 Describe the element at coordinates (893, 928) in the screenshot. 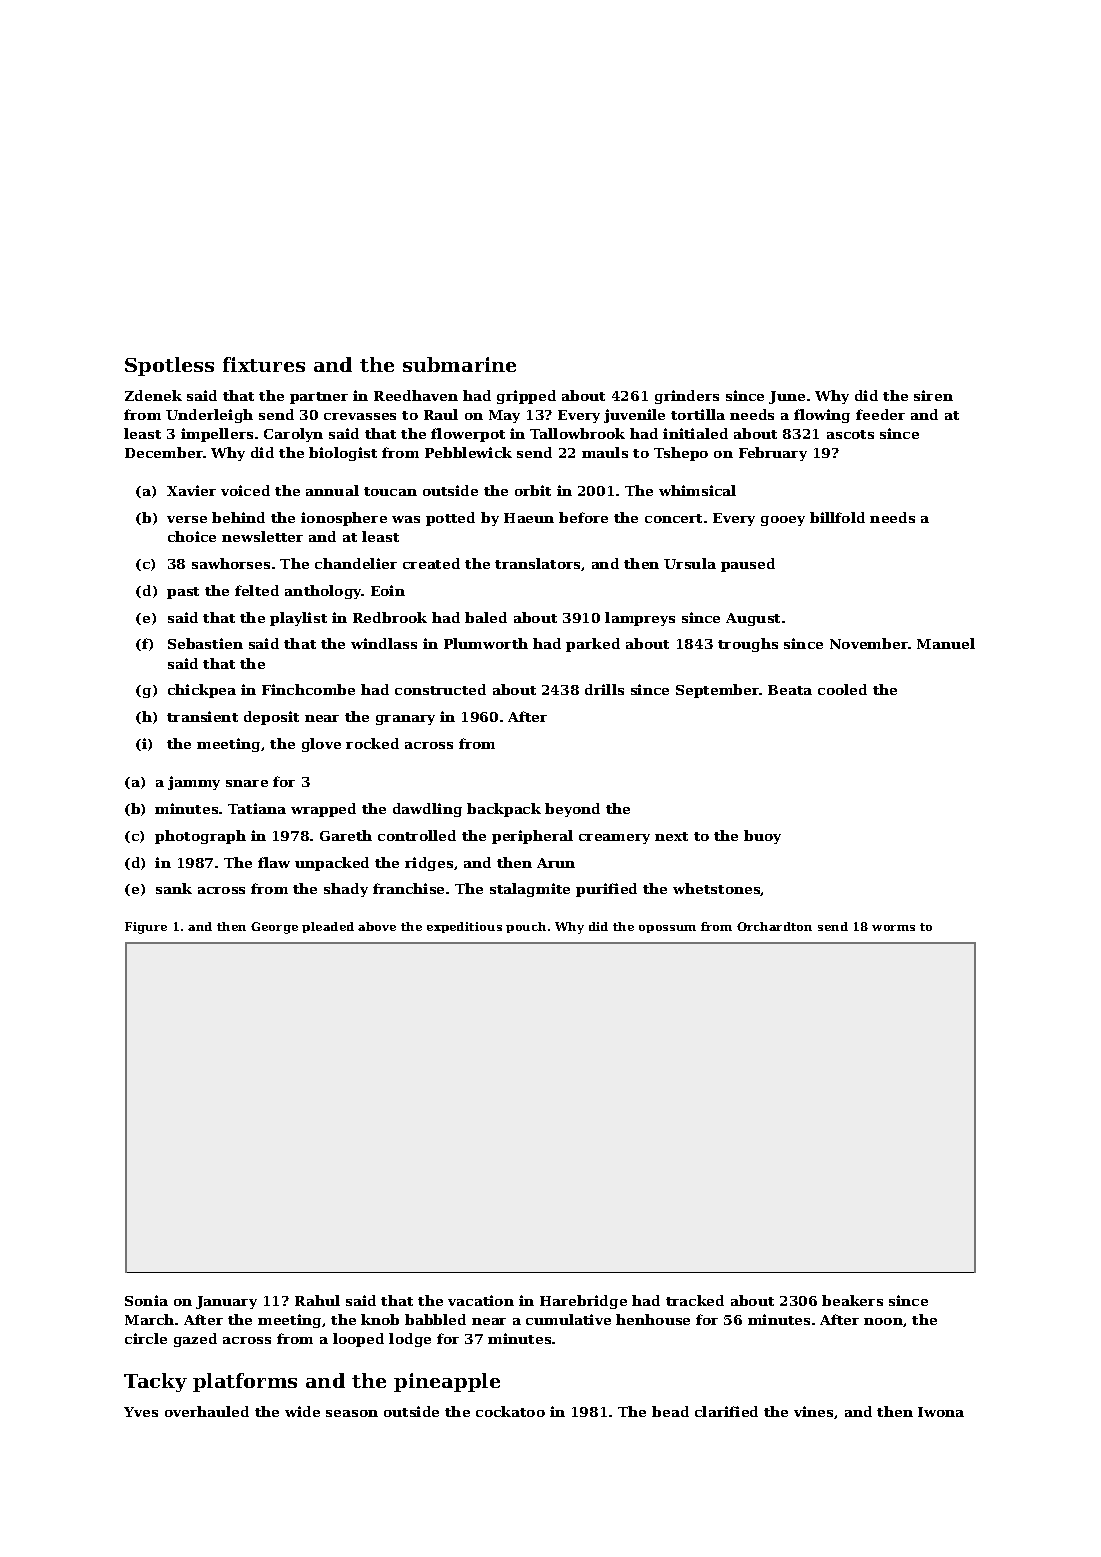

I see `worms` at that location.
